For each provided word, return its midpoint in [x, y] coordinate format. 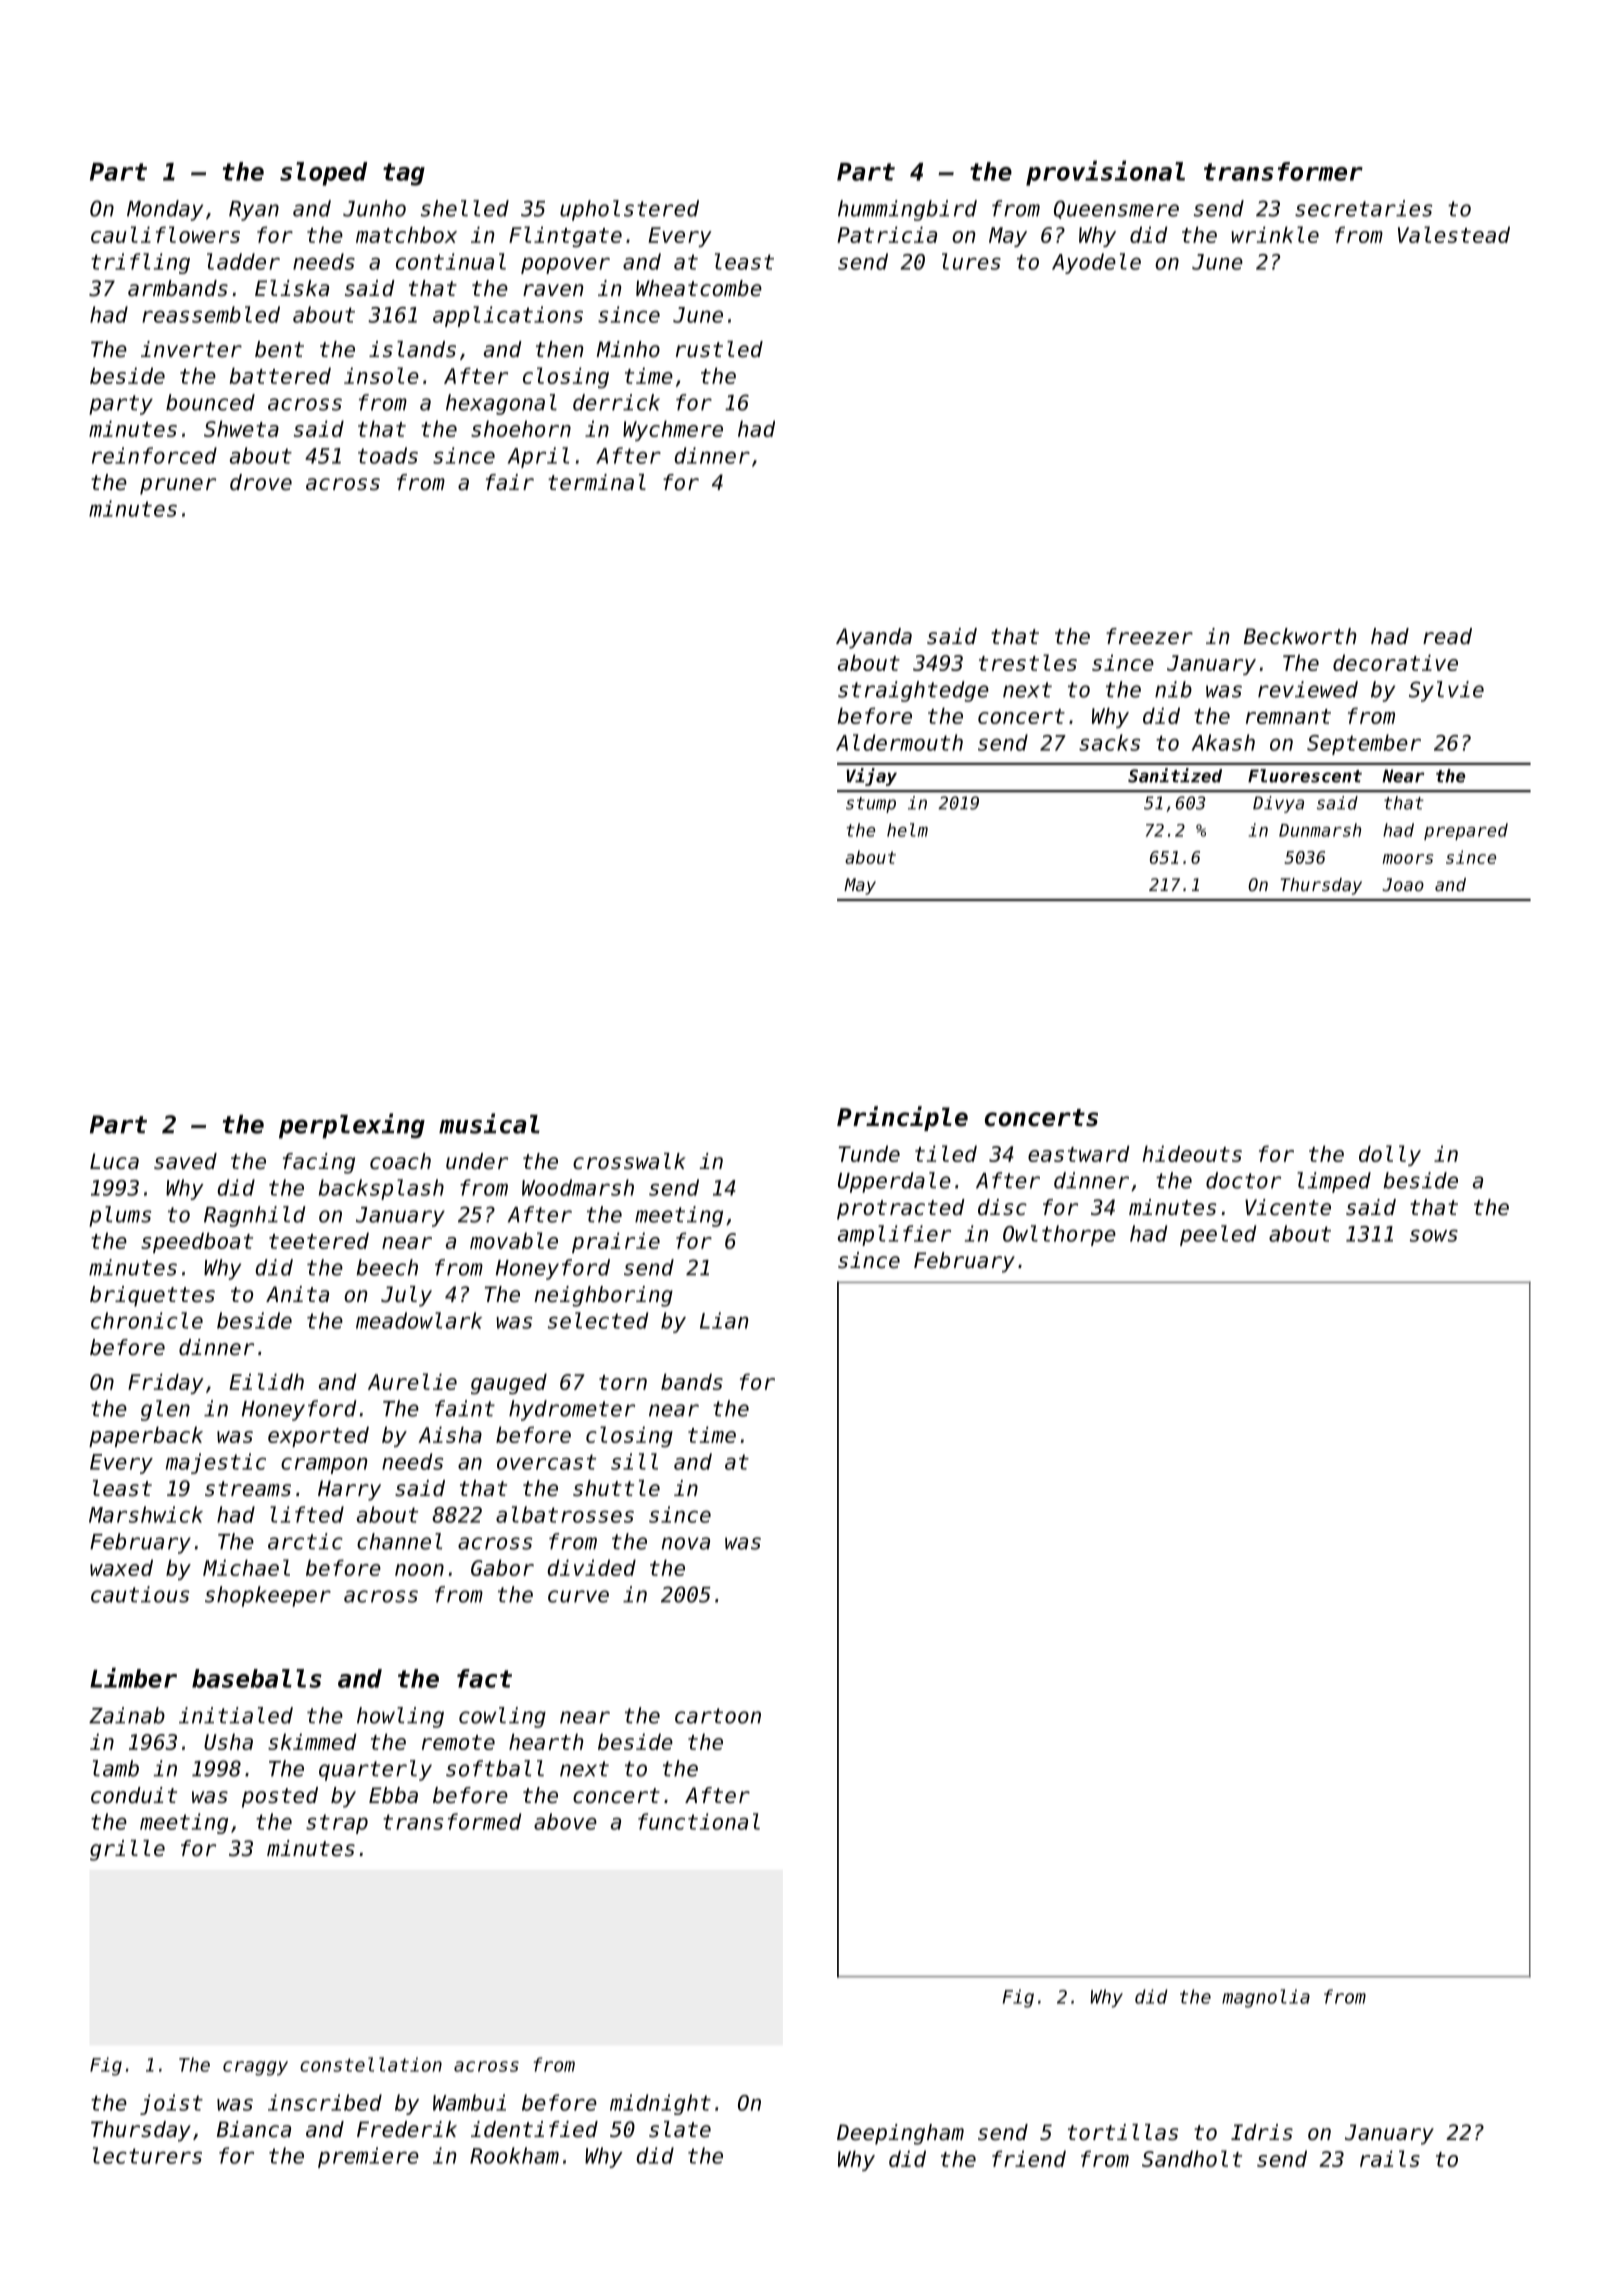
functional [699, 1821]
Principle [902, 1118]
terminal [597, 482]
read [1447, 636]
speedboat [197, 1242]
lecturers [147, 2155]
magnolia [1266, 1998]
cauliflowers [165, 234]
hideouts [1192, 1153]
